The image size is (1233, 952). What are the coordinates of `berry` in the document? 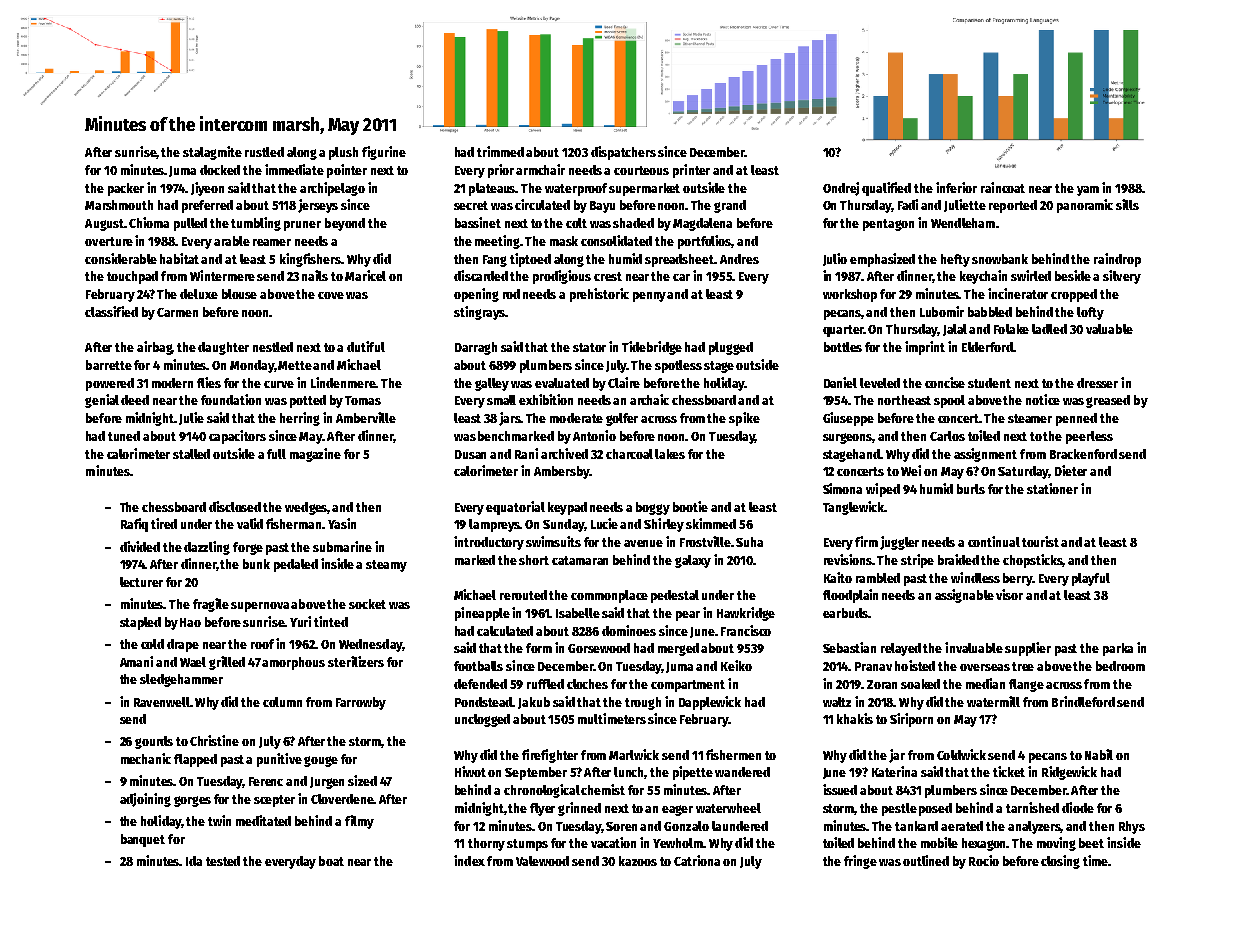 It's located at (1018, 579).
